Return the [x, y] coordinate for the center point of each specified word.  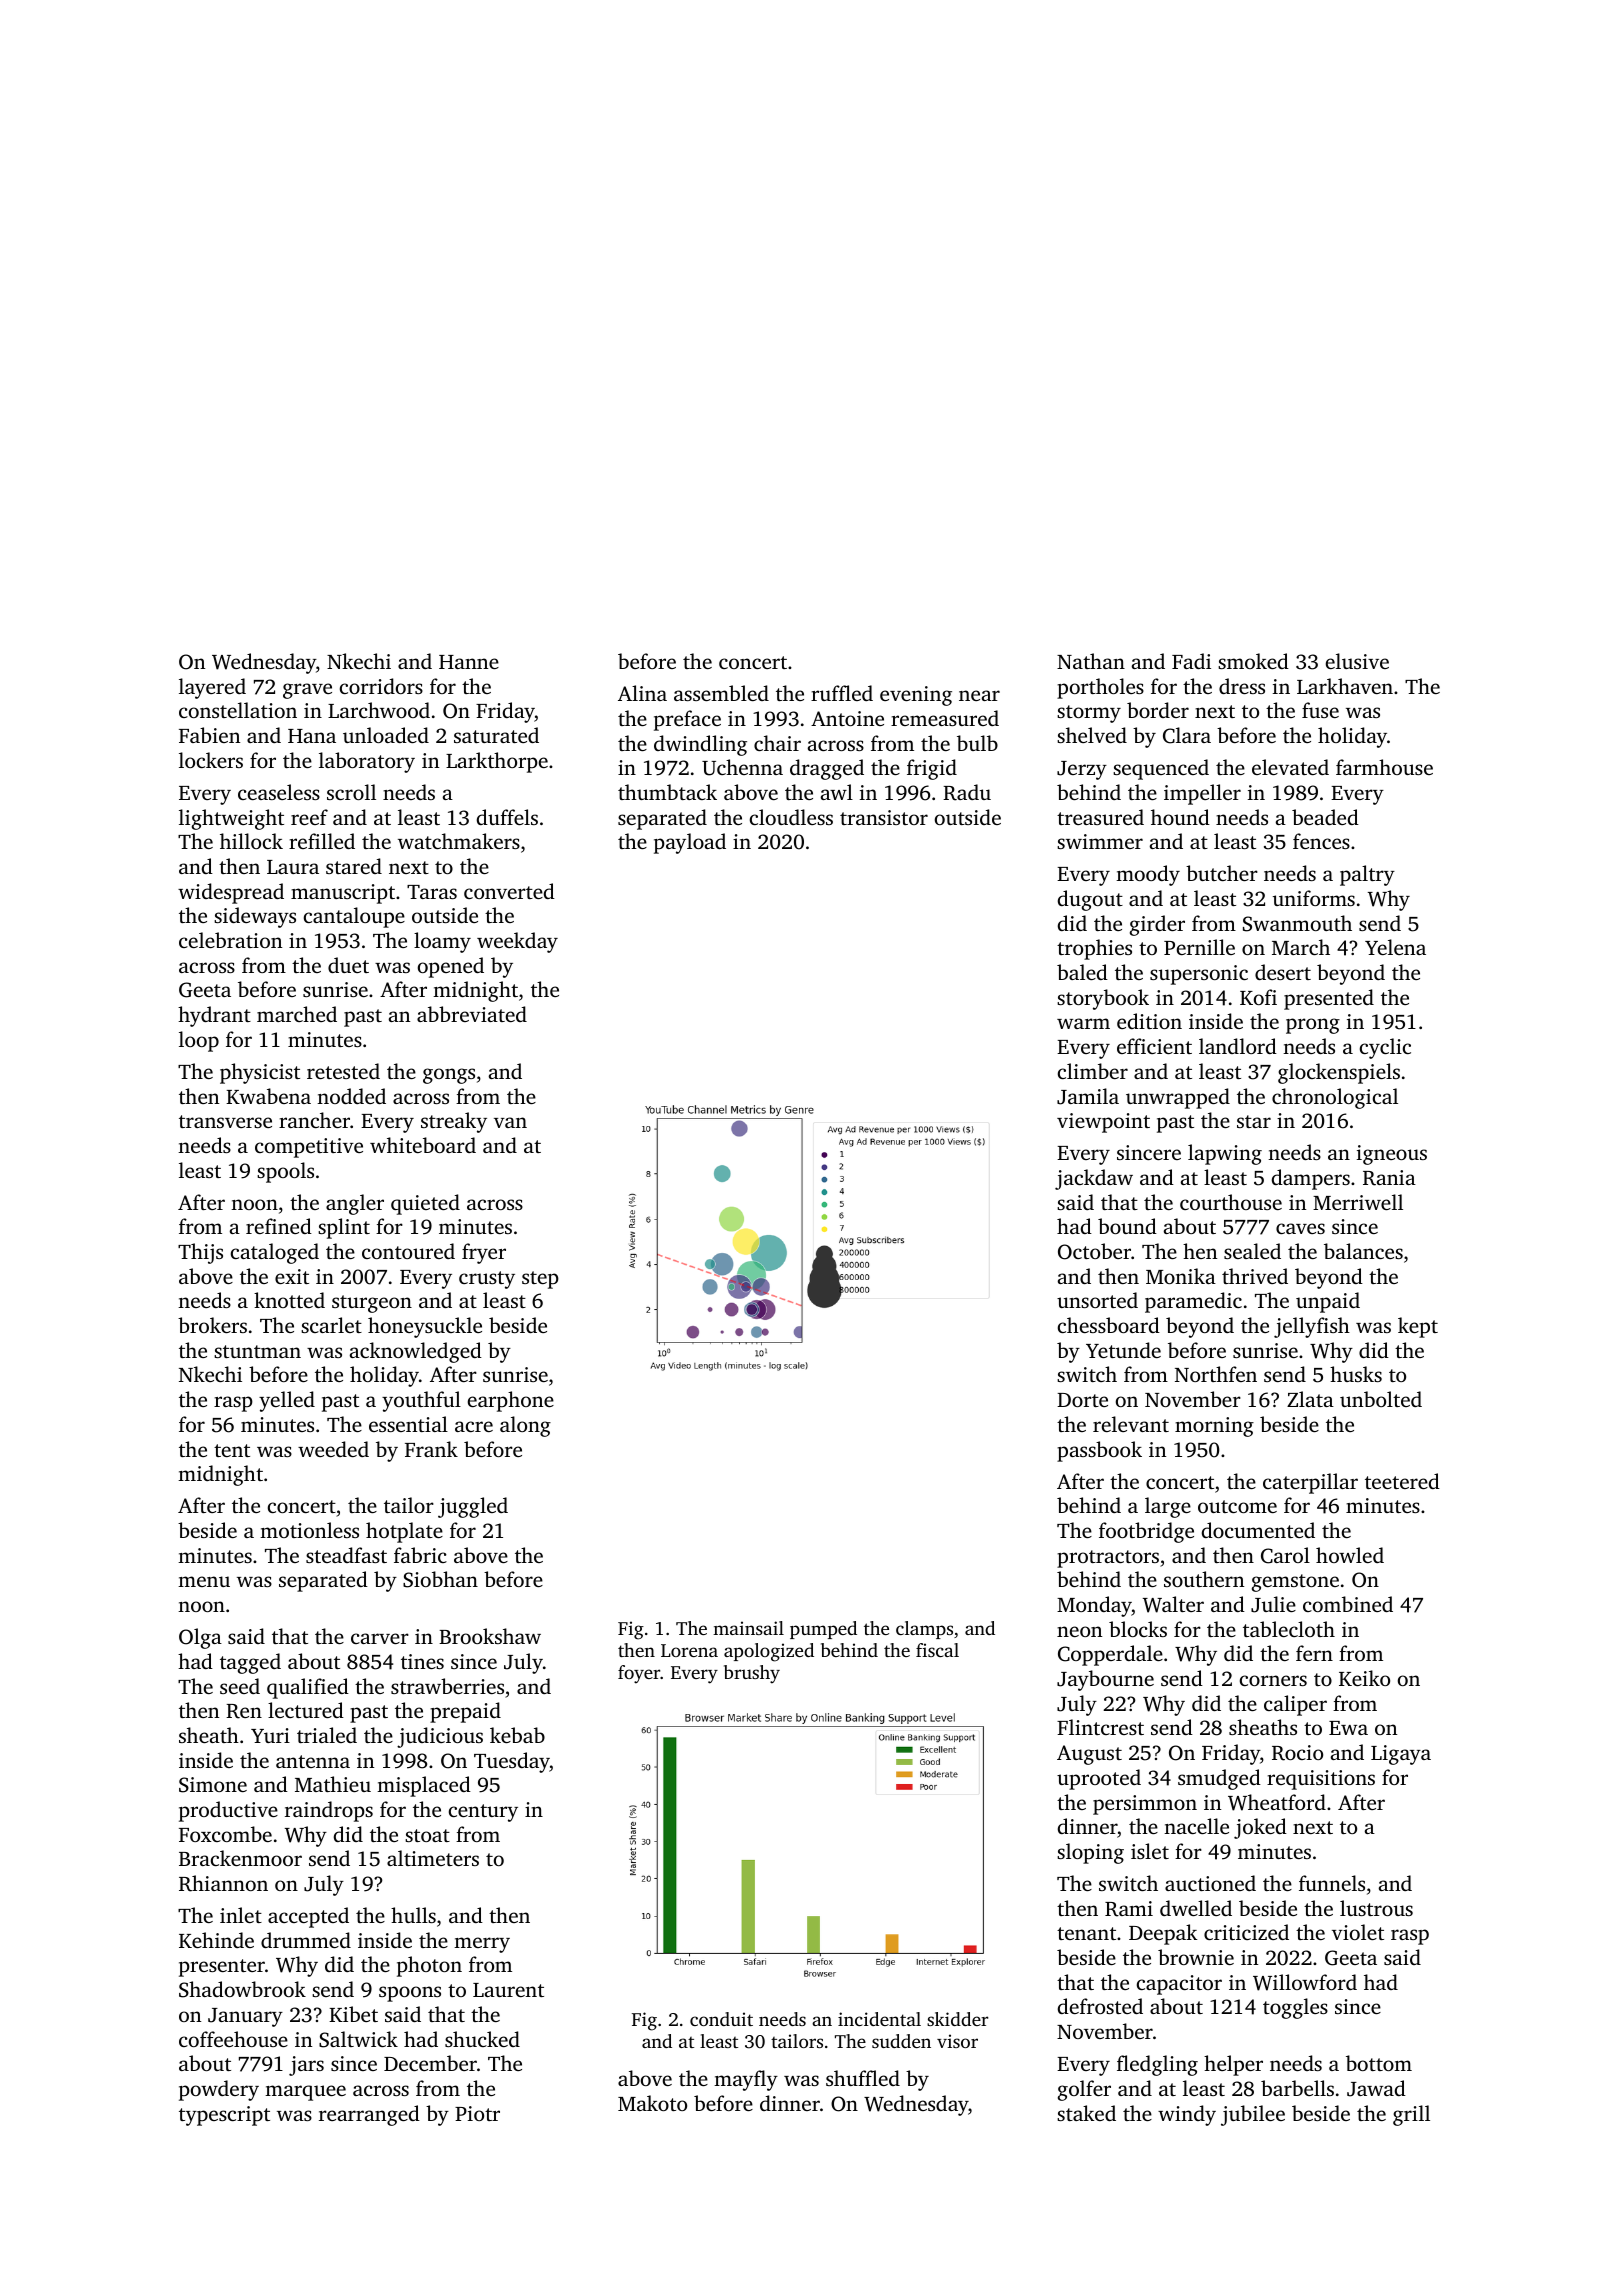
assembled [721, 693]
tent [232, 1450]
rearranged [369, 2115]
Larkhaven [1345, 686]
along [525, 1426]
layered [212, 688]
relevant [1131, 1424]
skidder [957, 2019]
